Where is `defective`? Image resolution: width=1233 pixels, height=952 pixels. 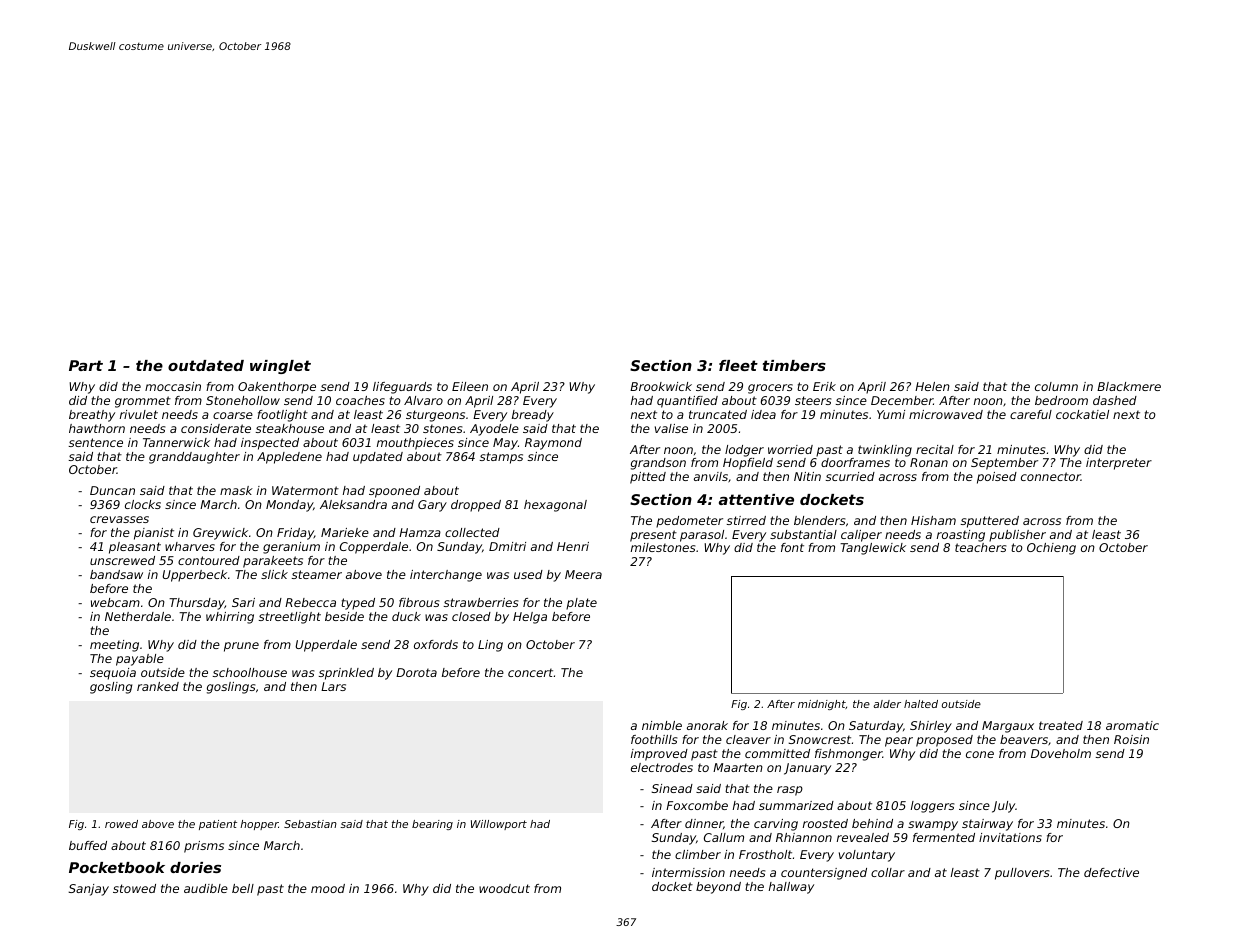
defective is located at coordinates (1111, 872).
